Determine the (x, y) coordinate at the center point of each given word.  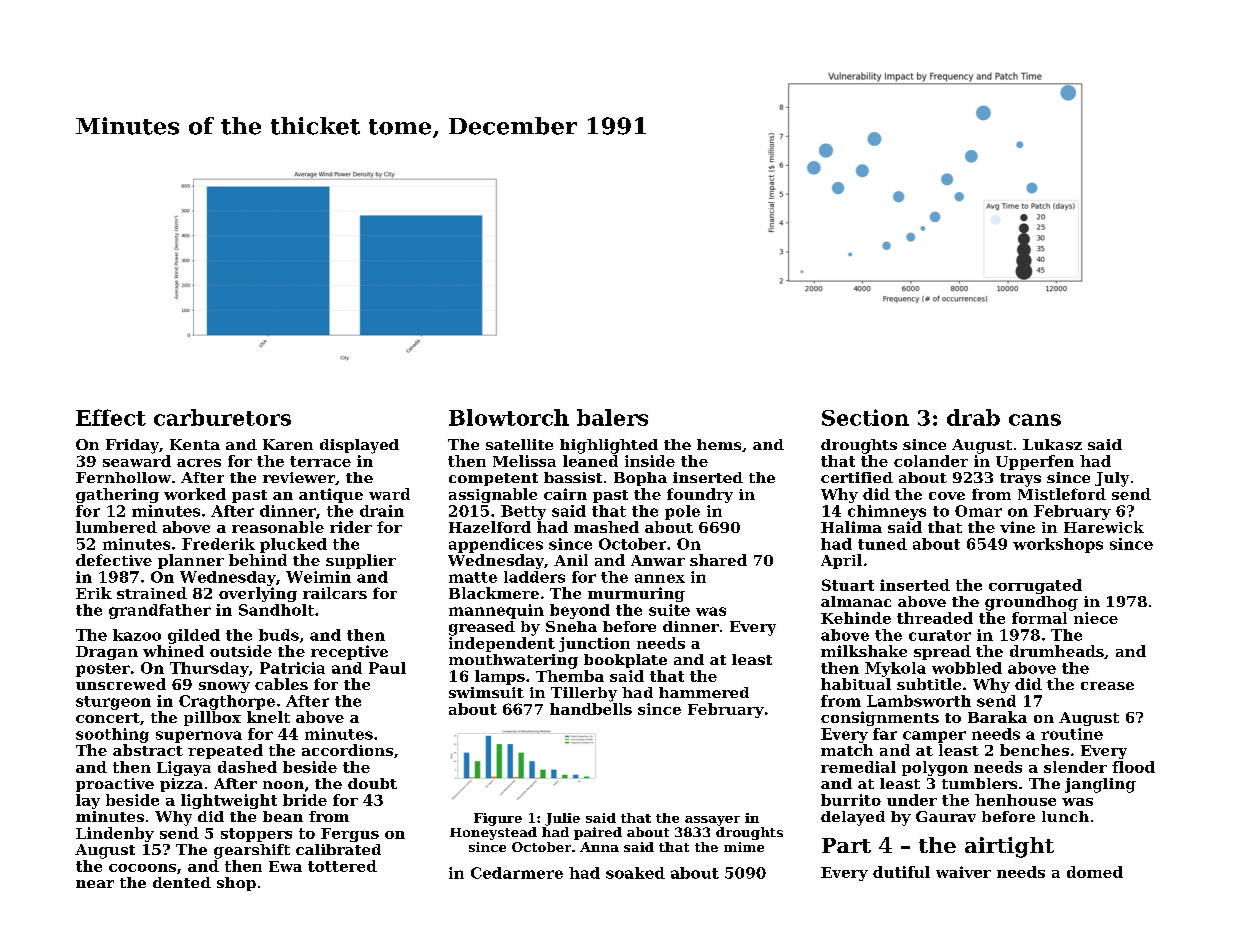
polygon (935, 768)
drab (973, 417)
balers (612, 417)
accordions (347, 750)
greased (482, 628)
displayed (359, 446)
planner (191, 561)
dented (182, 882)
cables (281, 684)
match (847, 750)
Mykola (895, 669)
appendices (496, 545)
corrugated (1035, 586)
